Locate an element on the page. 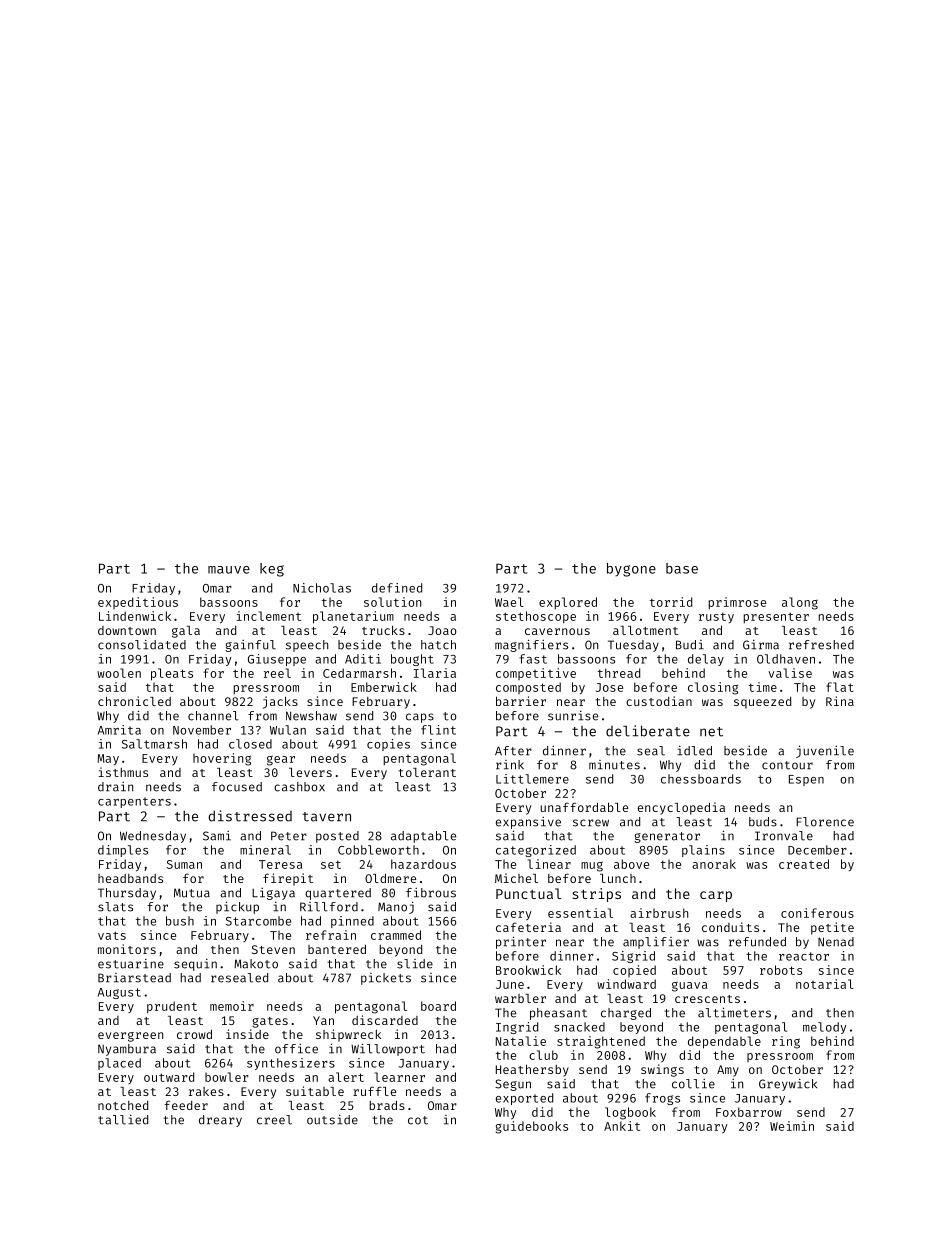 This page has width=952, height=1233. Weimin is located at coordinates (792, 1126).
